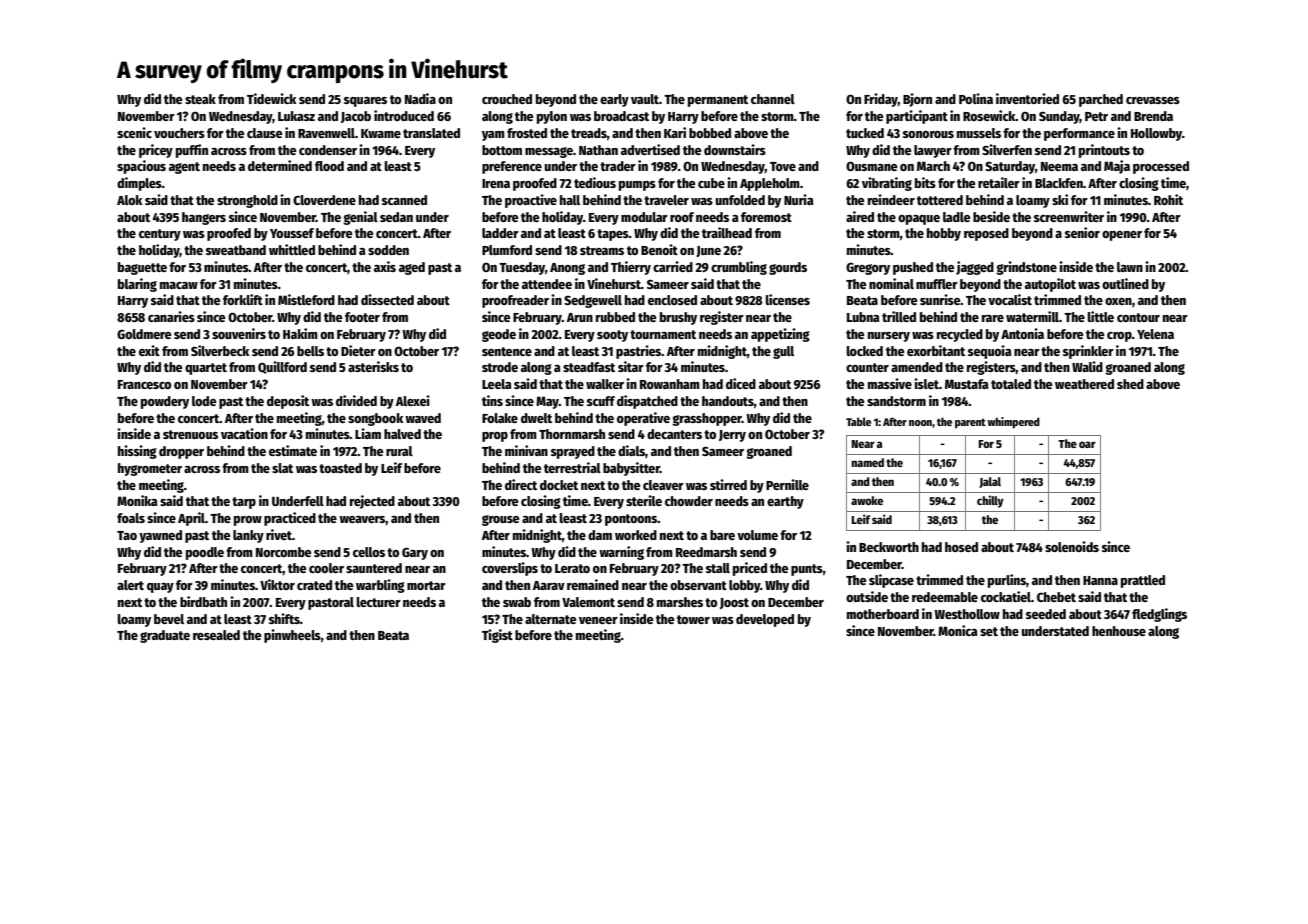 The height and width of the document is (924, 1308). Describe the element at coordinates (547, 284) in the document. I see `attendee` at that location.
